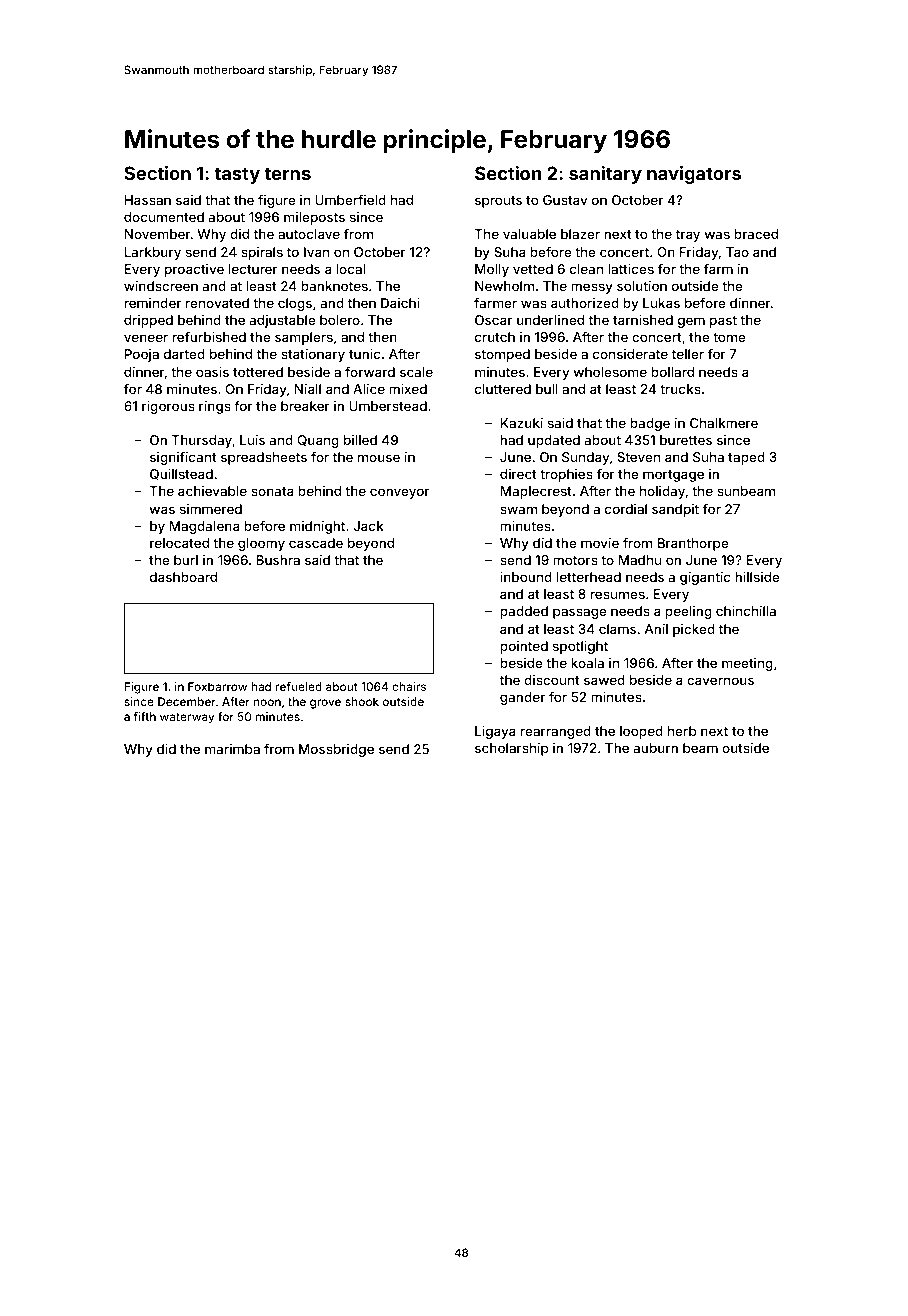  Describe the element at coordinates (148, 200) in the page. I see `Hassan` at that location.
